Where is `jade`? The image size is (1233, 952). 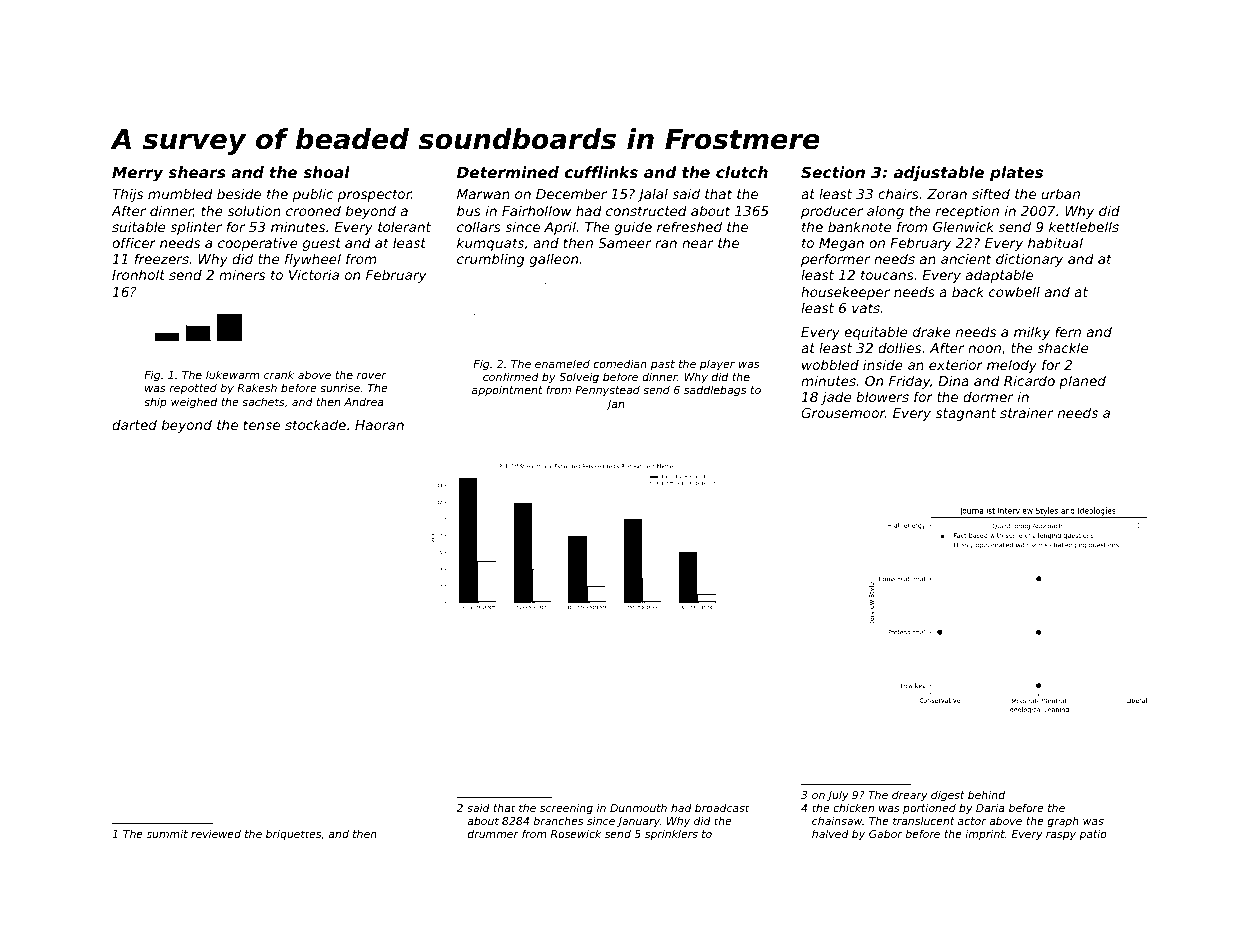 jade is located at coordinates (836, 398).
